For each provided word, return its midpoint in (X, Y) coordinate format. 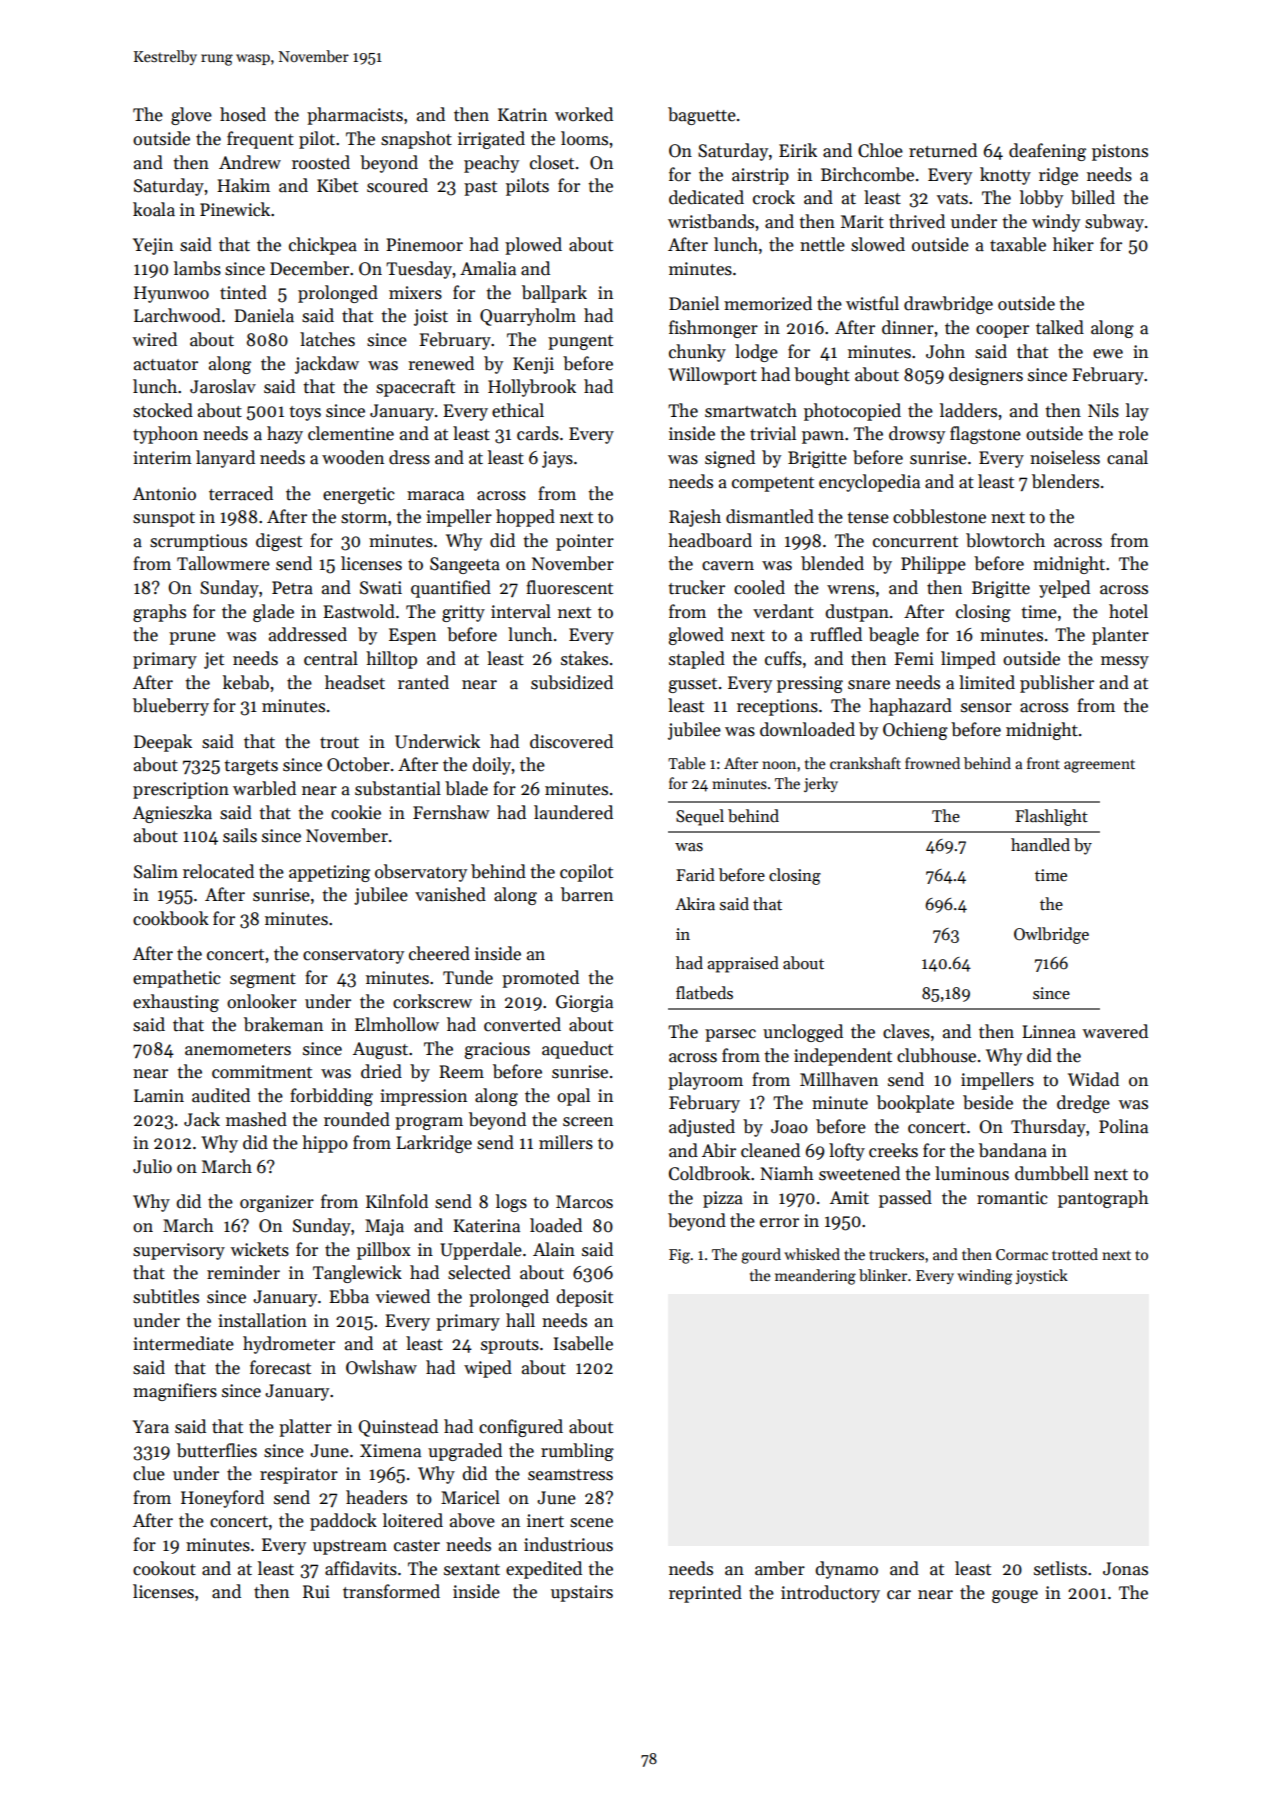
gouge (1015, 1596)
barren (587, 894)
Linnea (1049, 1032)
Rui (316, 1592)
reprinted (705, 1594)
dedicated (706, 197)
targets (251, 767)
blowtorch (1005, 540)
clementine (351, 433)
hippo (325, 1144)
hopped (525, 518)
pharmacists (355, 116)
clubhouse (936, 1055)
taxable (1018, 244)
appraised (743, 964)
